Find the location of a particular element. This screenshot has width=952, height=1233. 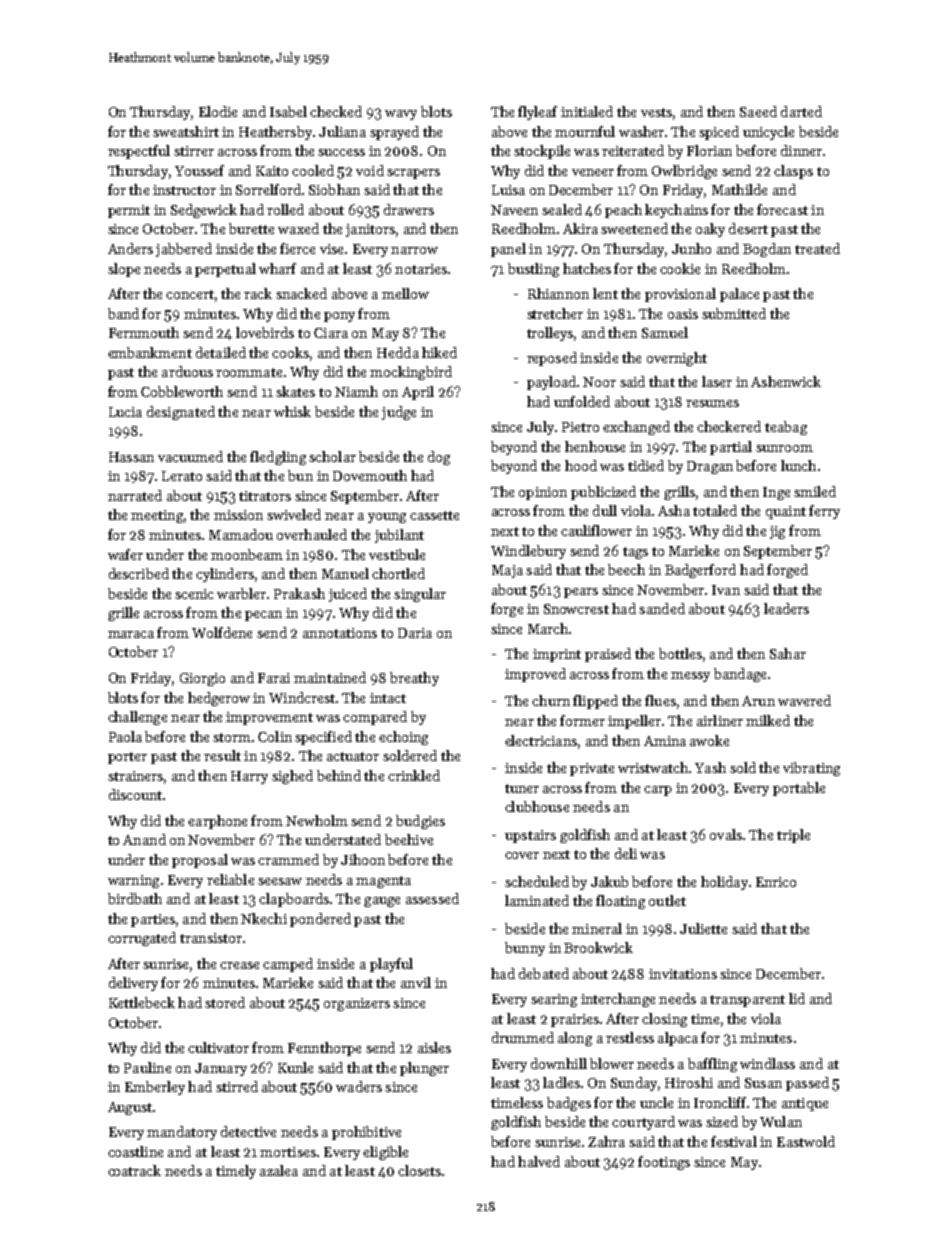

Eastwold is located at coordinates (806, 1141).
